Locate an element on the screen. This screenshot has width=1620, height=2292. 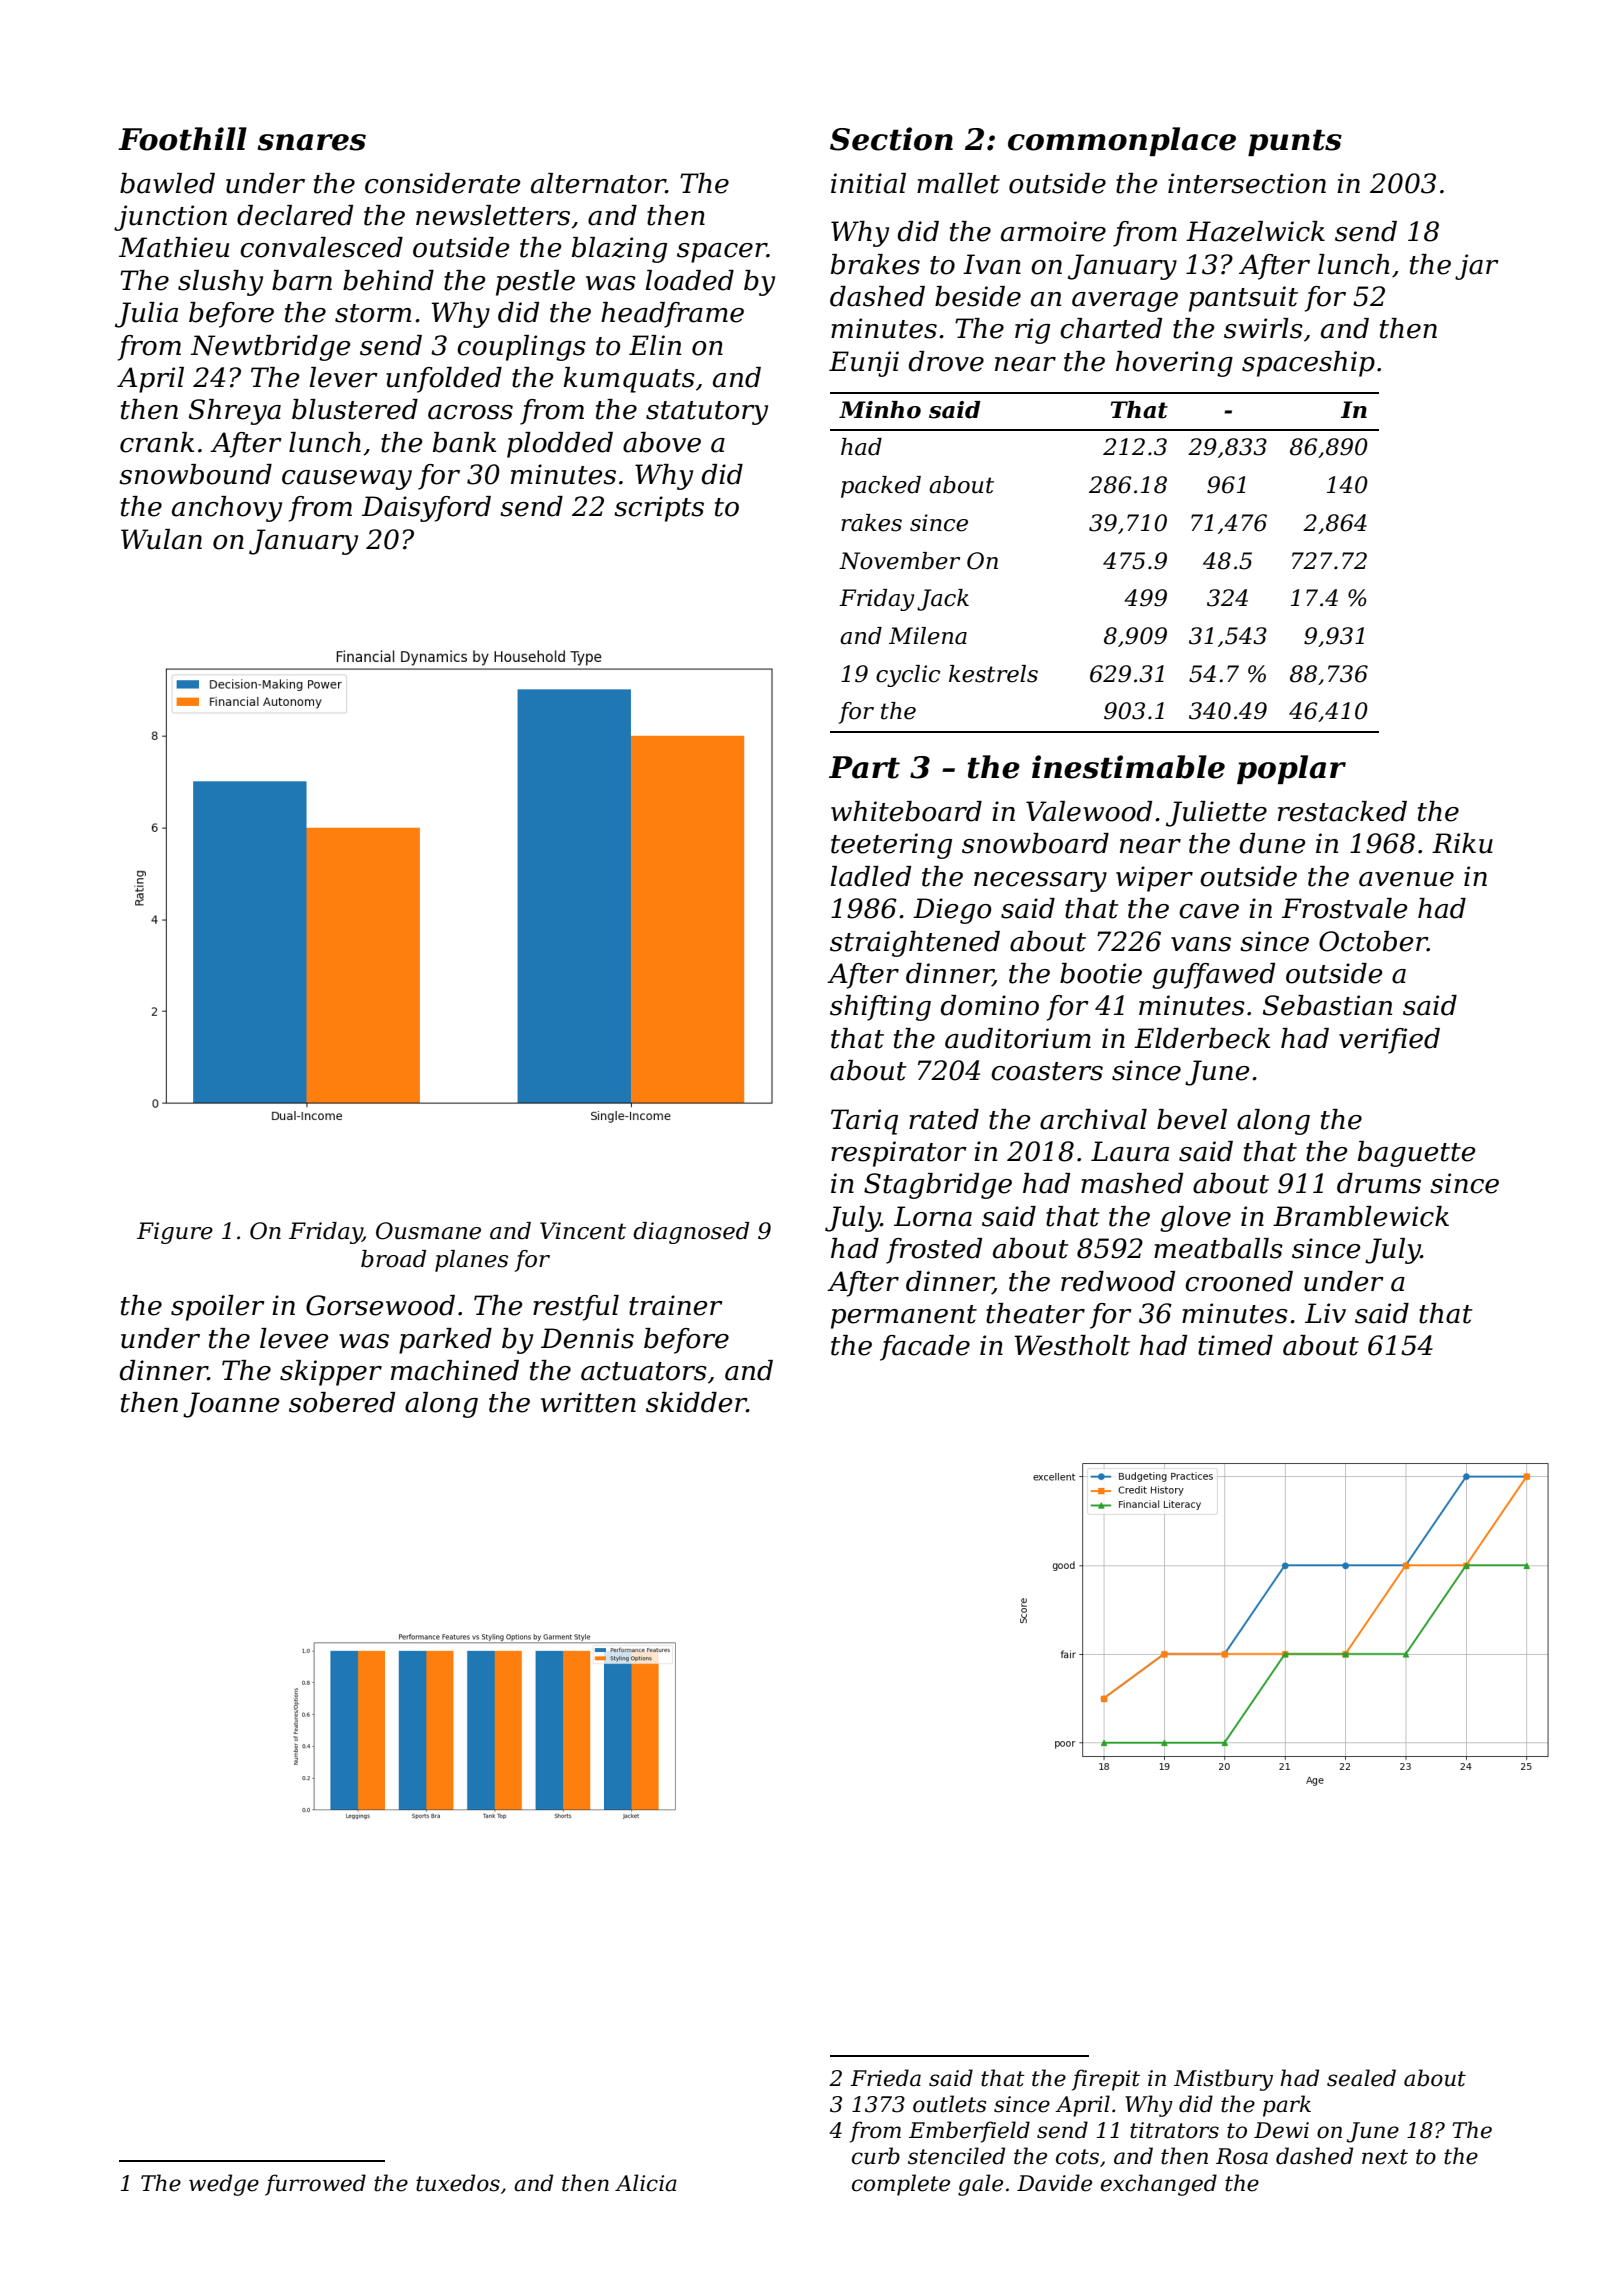
Frieda is located at coordinates (885, 2078).
